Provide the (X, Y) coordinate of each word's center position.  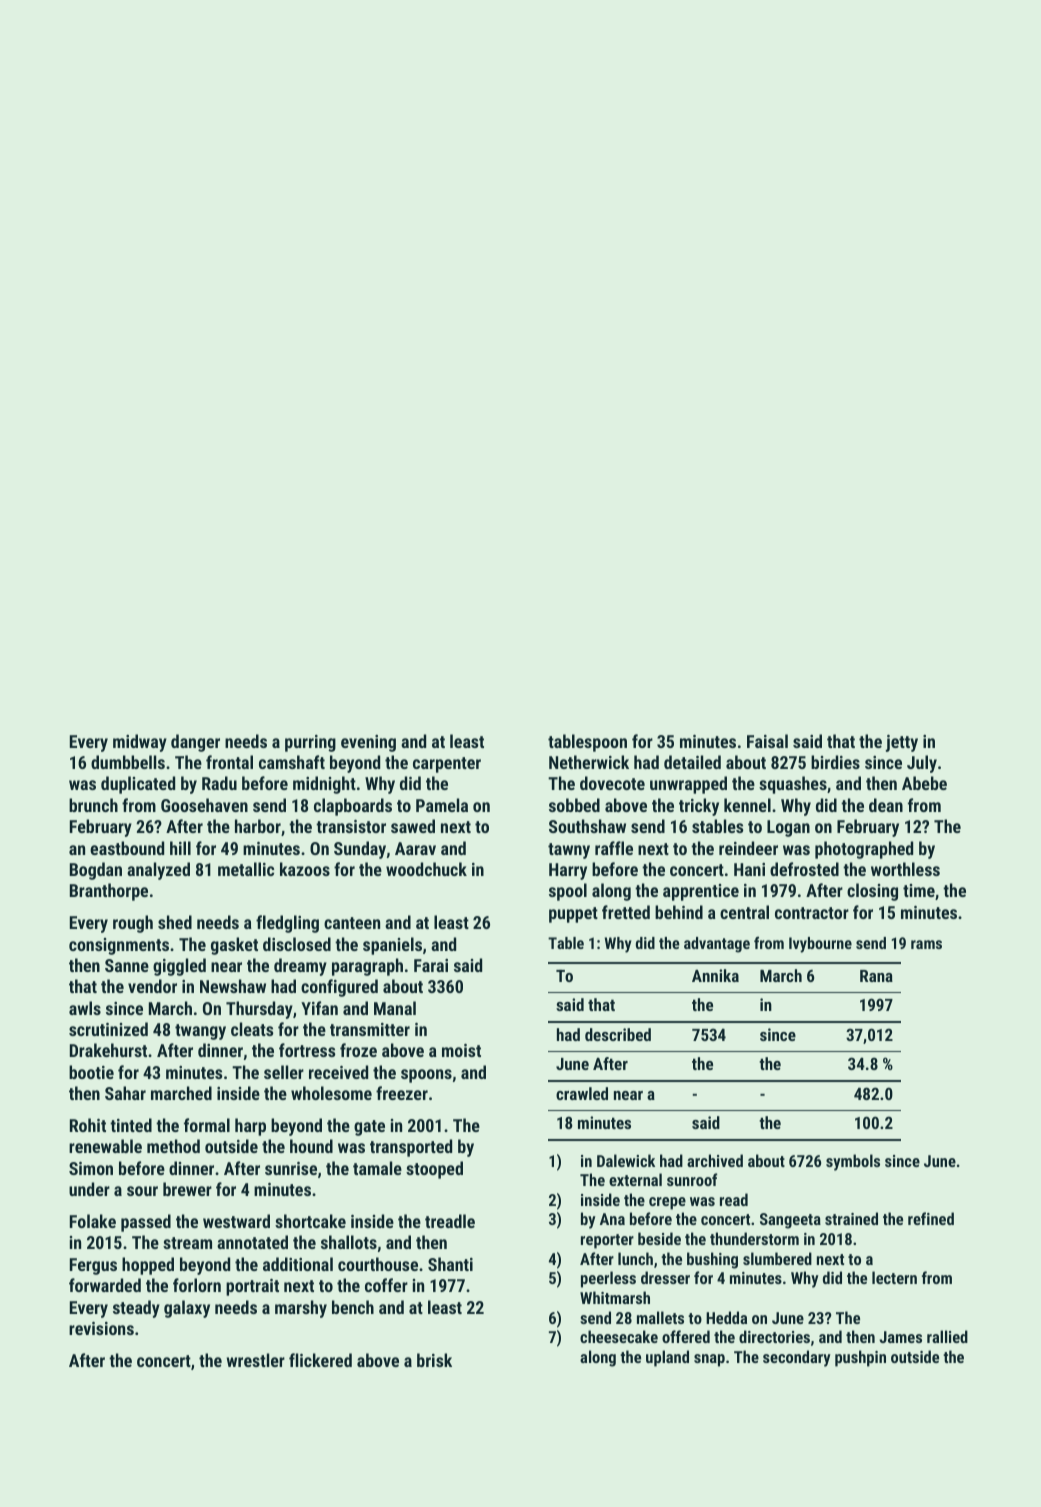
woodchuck (426, 869)
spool (568, 892)
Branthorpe (109, 892)
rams (926, 944)
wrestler (256, 1360)
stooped (434, 1170)
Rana (876, 976)
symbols (853, 1162)
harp (250, 1127)
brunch (93, 805)
